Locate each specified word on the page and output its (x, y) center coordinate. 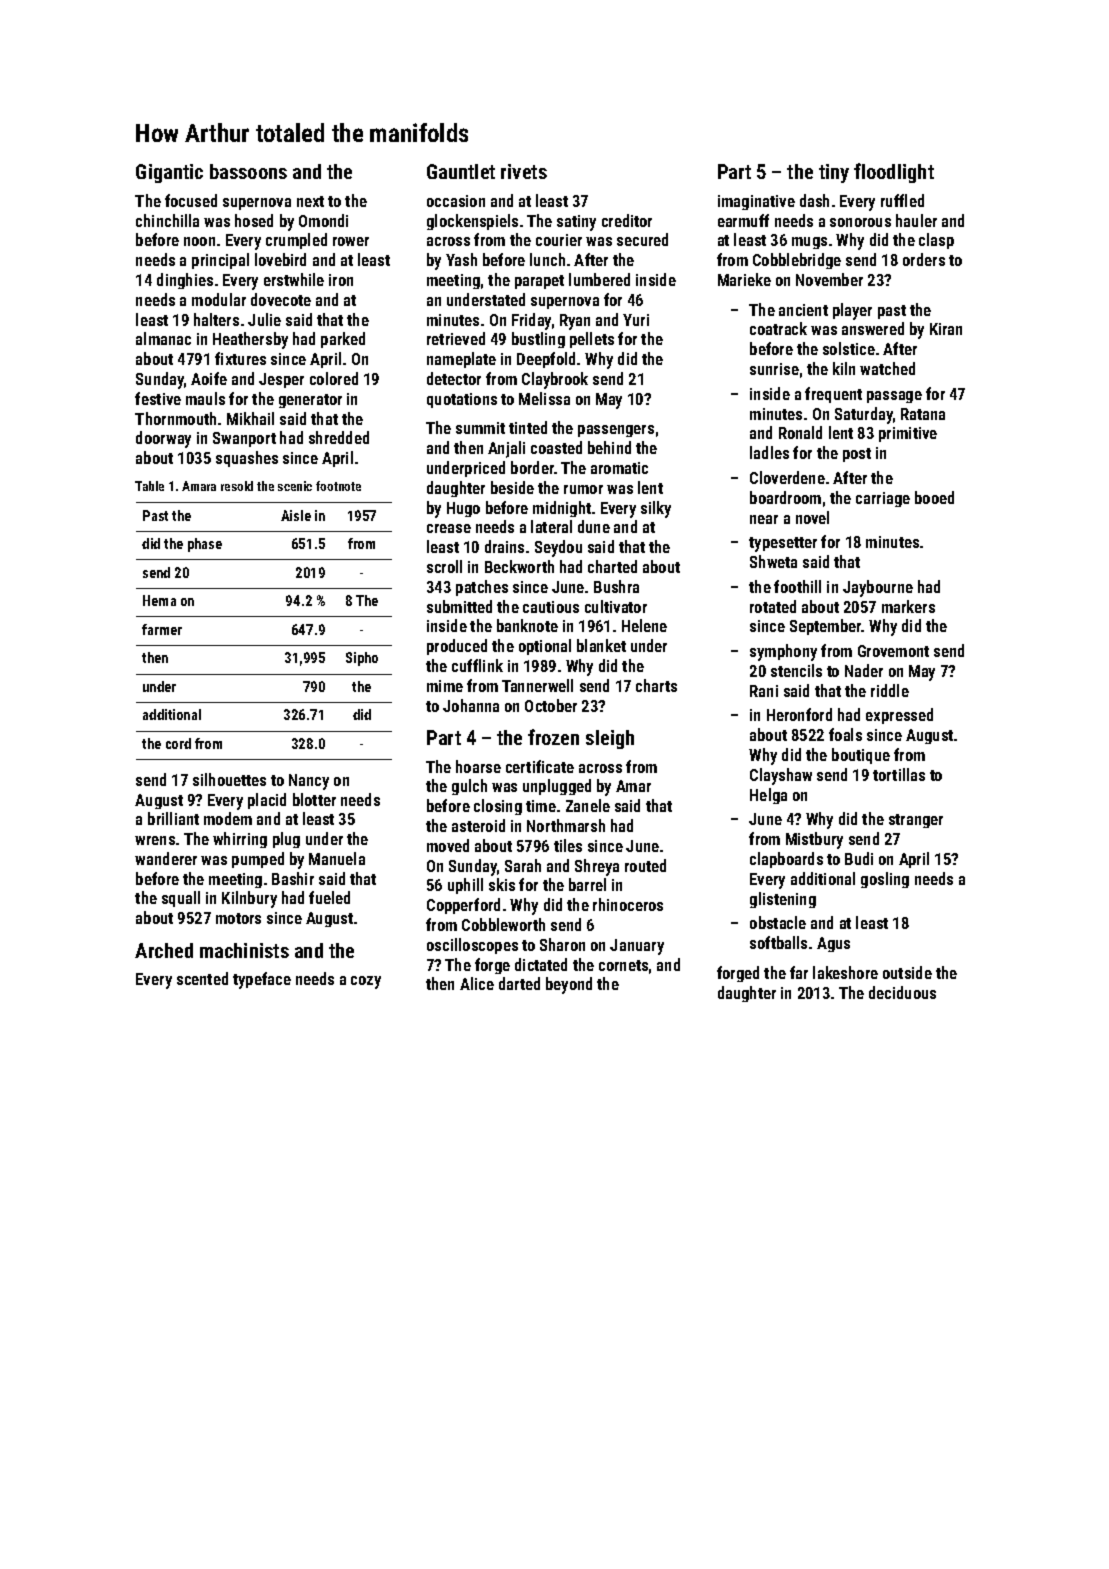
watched (887, 368)
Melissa (544, 398)
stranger (916, 821)
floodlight (894, 173)
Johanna (471, 705)
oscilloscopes (472, 946)
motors (238, 918)
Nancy (309, 782)
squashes (247, 459)
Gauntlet (461, 171)
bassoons (248, 171)
